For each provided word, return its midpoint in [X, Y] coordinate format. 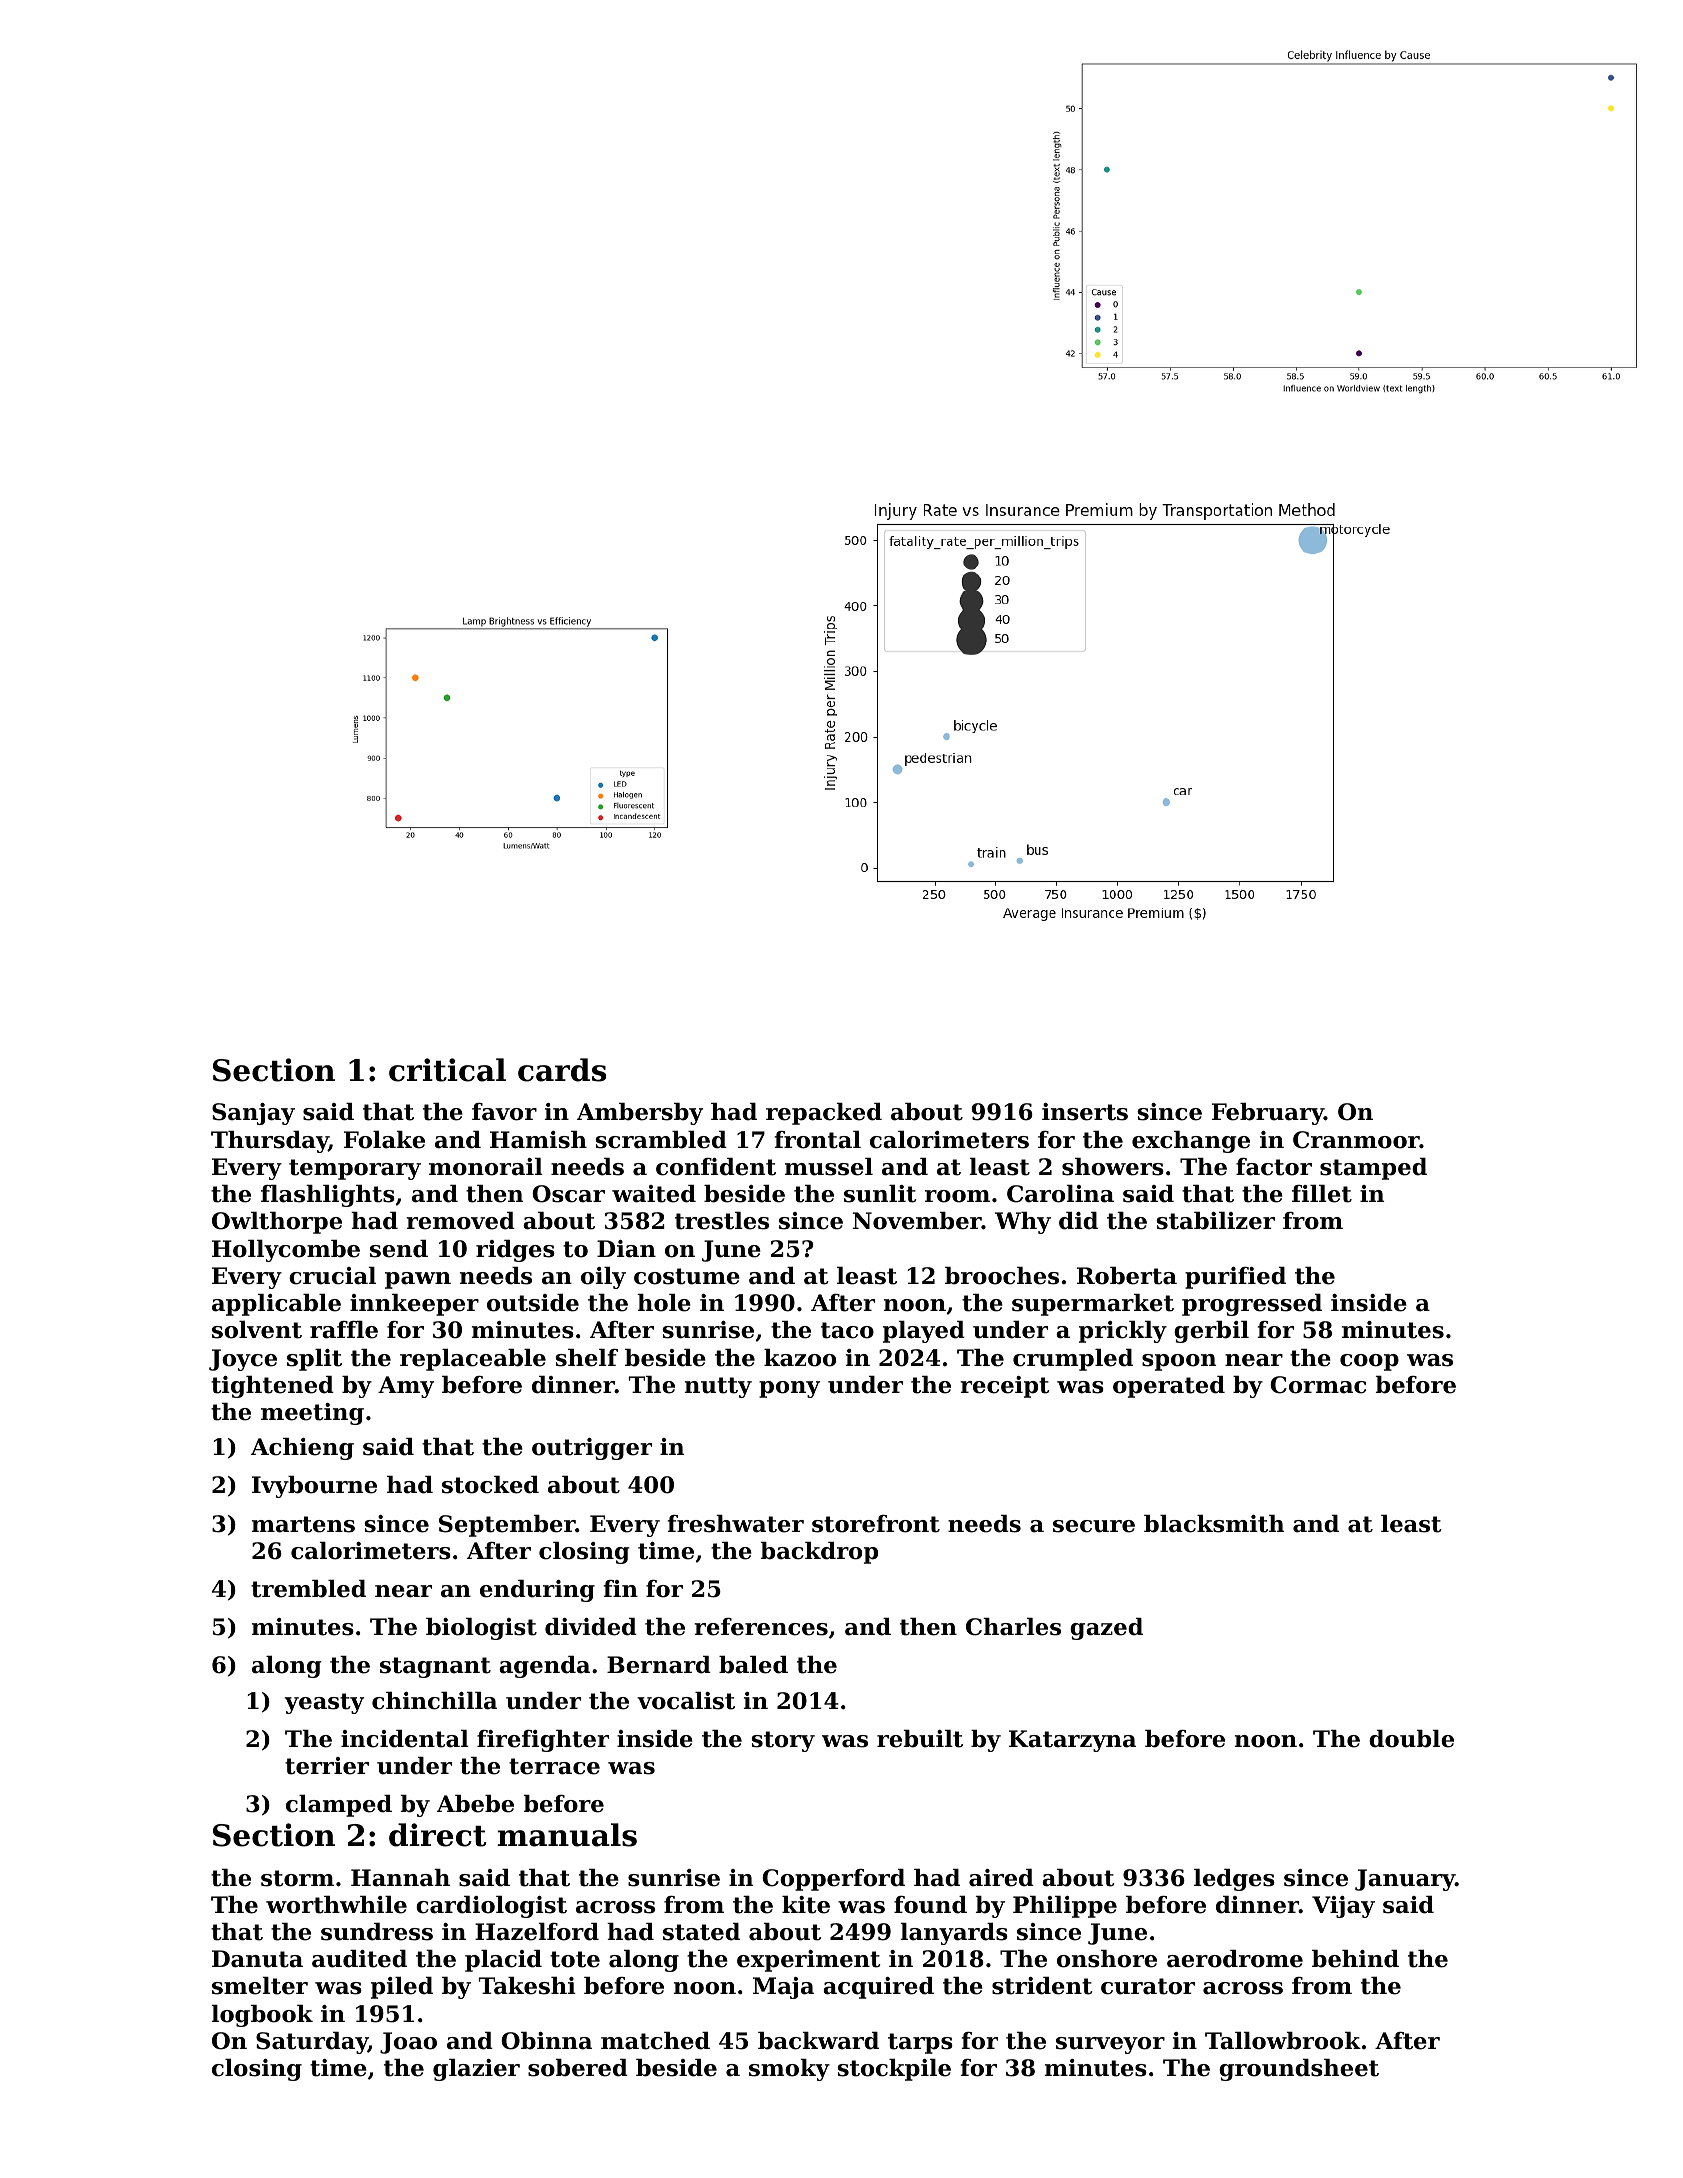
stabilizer [1215, 1221]
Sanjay [253, 1114]
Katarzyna [1072, 1741]
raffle [344, 1330]
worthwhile [336, 1905]
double [1411, 1739]
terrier [327, 1766]
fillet [1322, 1194]
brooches [1002, 1276]
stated [701, 1932]
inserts [1085, 1112]
